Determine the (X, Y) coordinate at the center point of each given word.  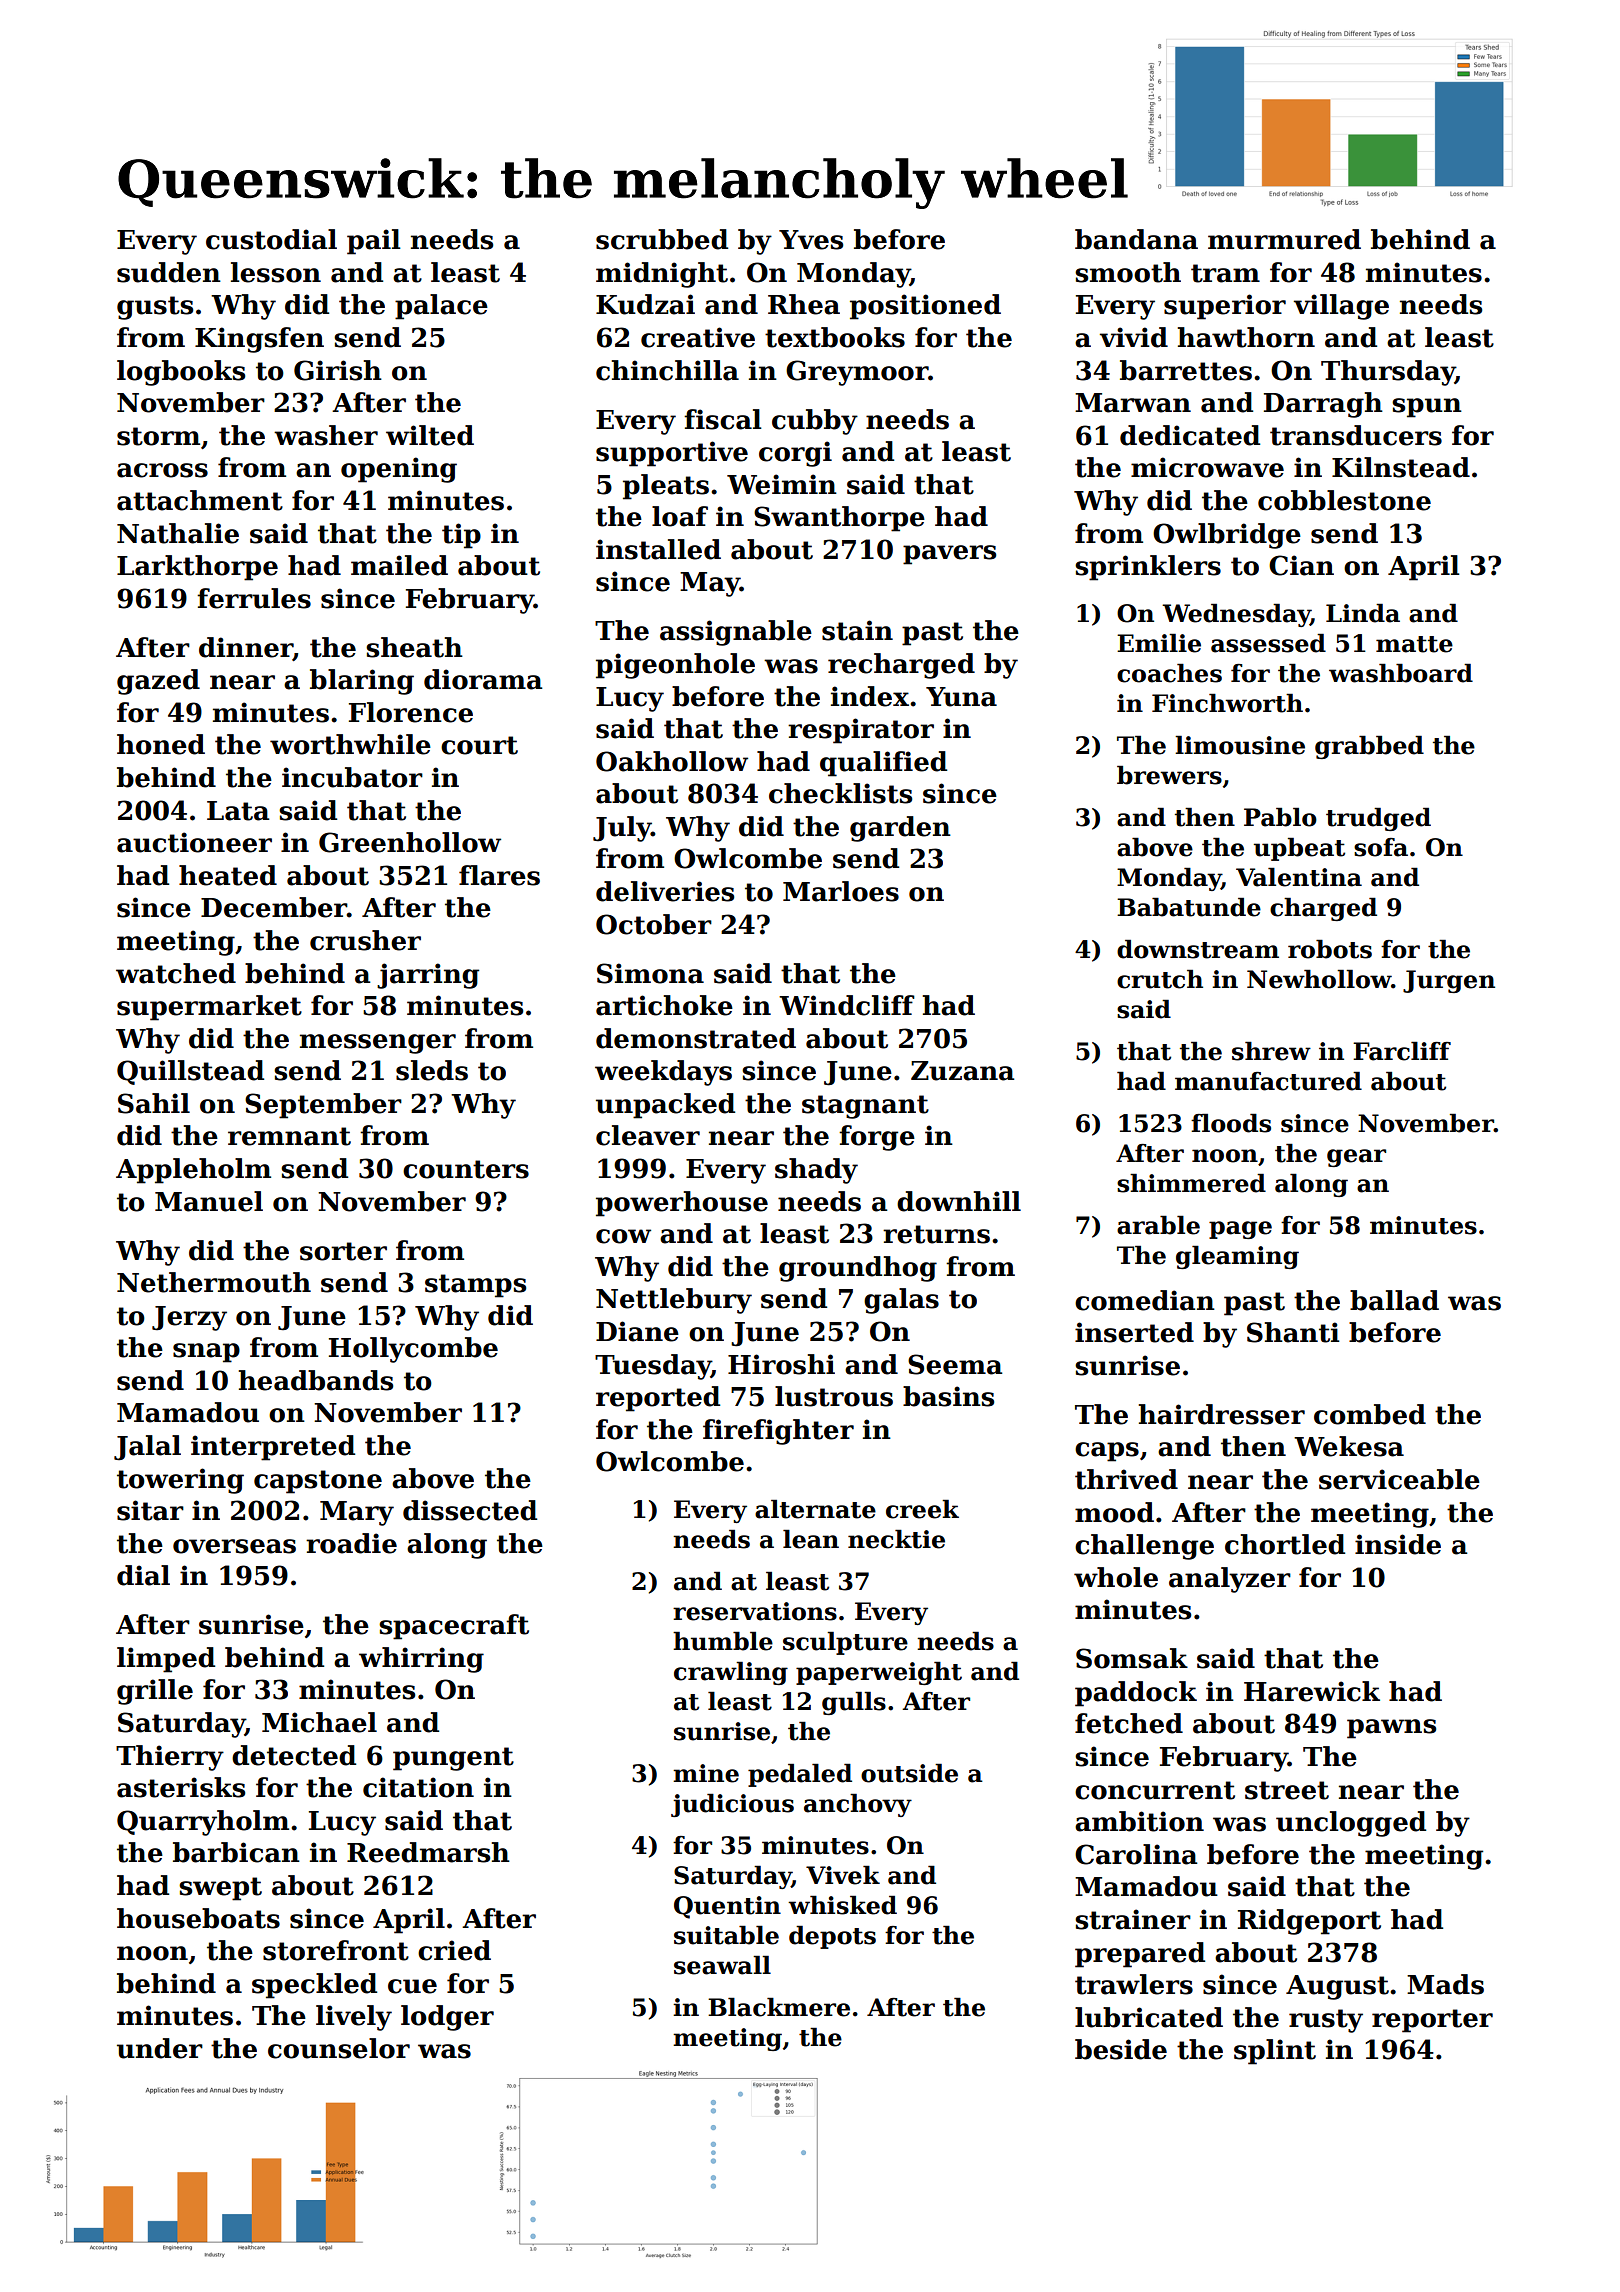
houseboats (198, 1918)
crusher (365, 940)
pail (374, 242)
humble (723, 1641)
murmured (1284, 239)
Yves (811, 240)
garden (900, 829)
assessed (1268, 643)
